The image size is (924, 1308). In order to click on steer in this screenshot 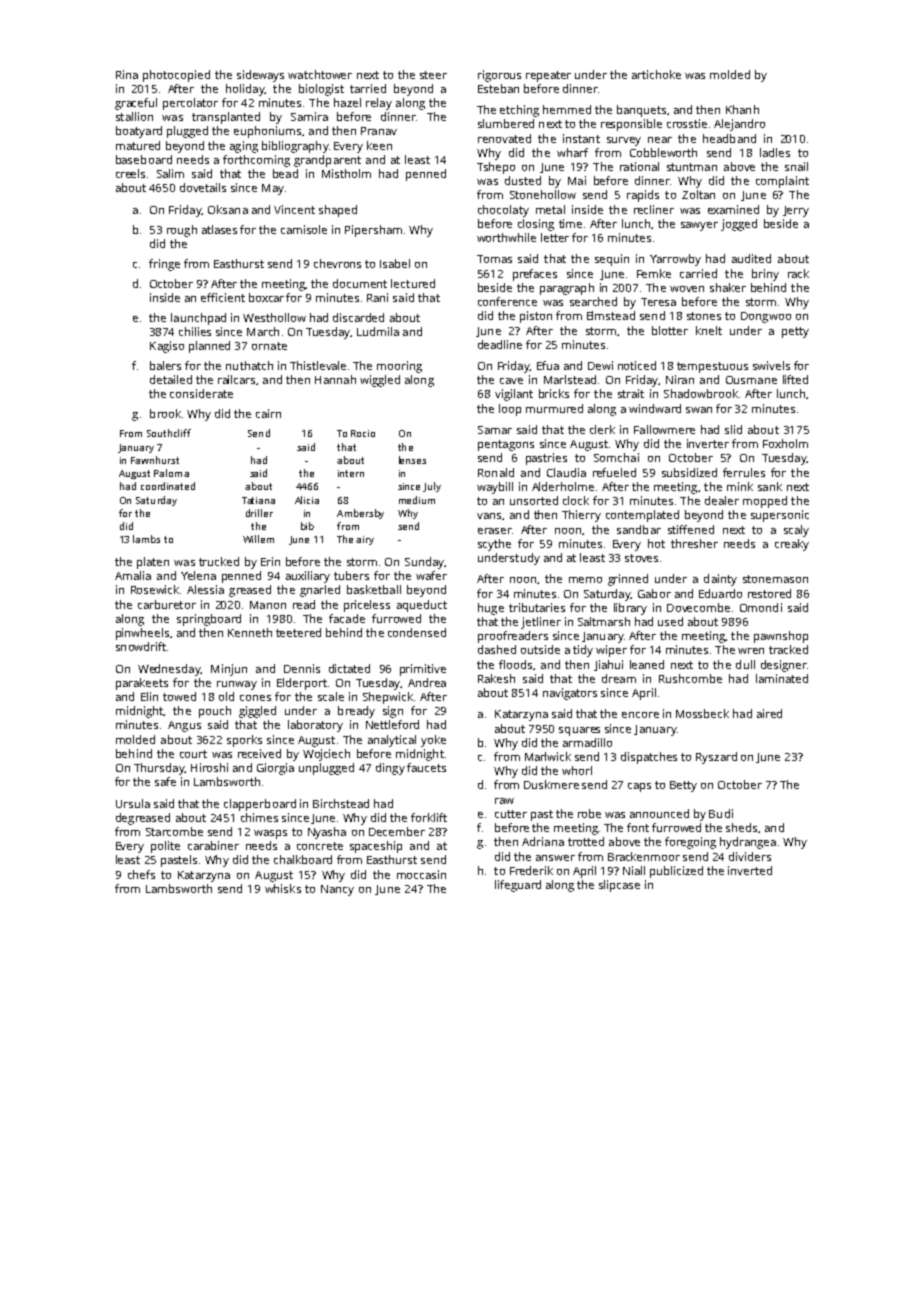, I will do `click(433, 75)`.
